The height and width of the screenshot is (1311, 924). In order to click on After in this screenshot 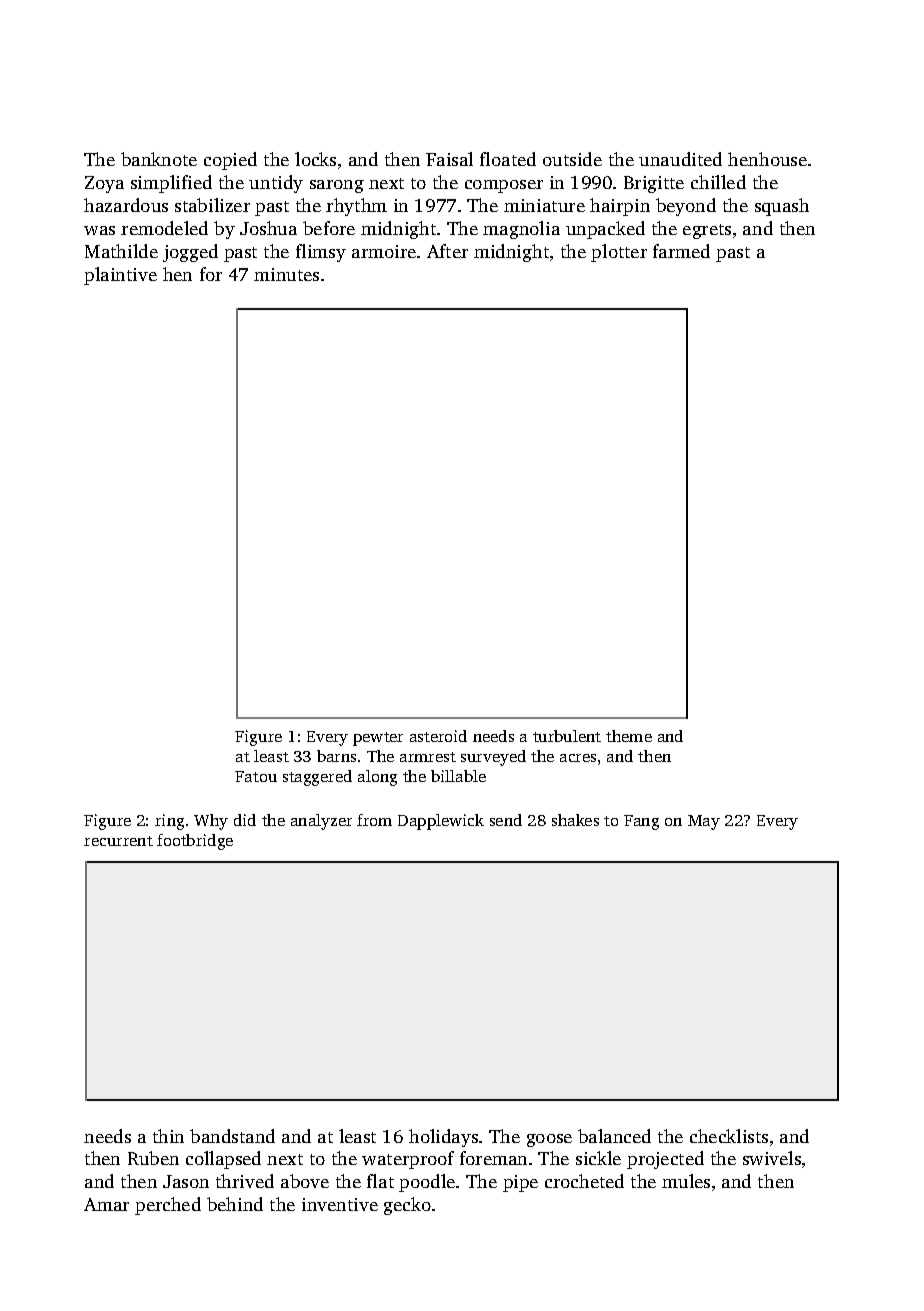, I will do `click(447, 251)`.
